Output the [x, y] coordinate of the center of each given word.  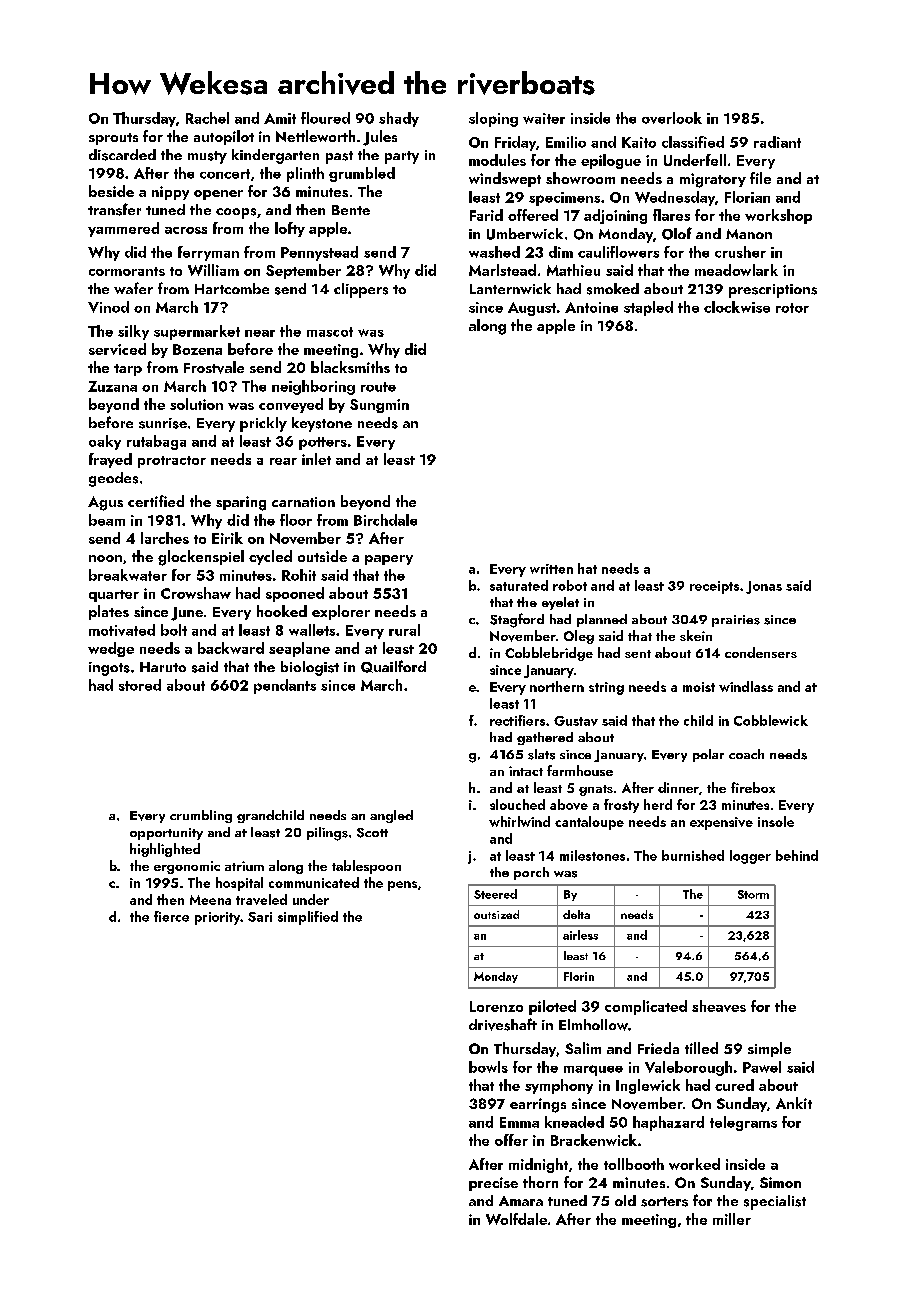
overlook [672, 118]
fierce [171, 916]
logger [750, 857]
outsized [496, 914]
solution [196, 404]
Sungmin [379, 406]
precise [493, 1184]
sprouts [113, 139]
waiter [544, 118]
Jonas [764, 587]
